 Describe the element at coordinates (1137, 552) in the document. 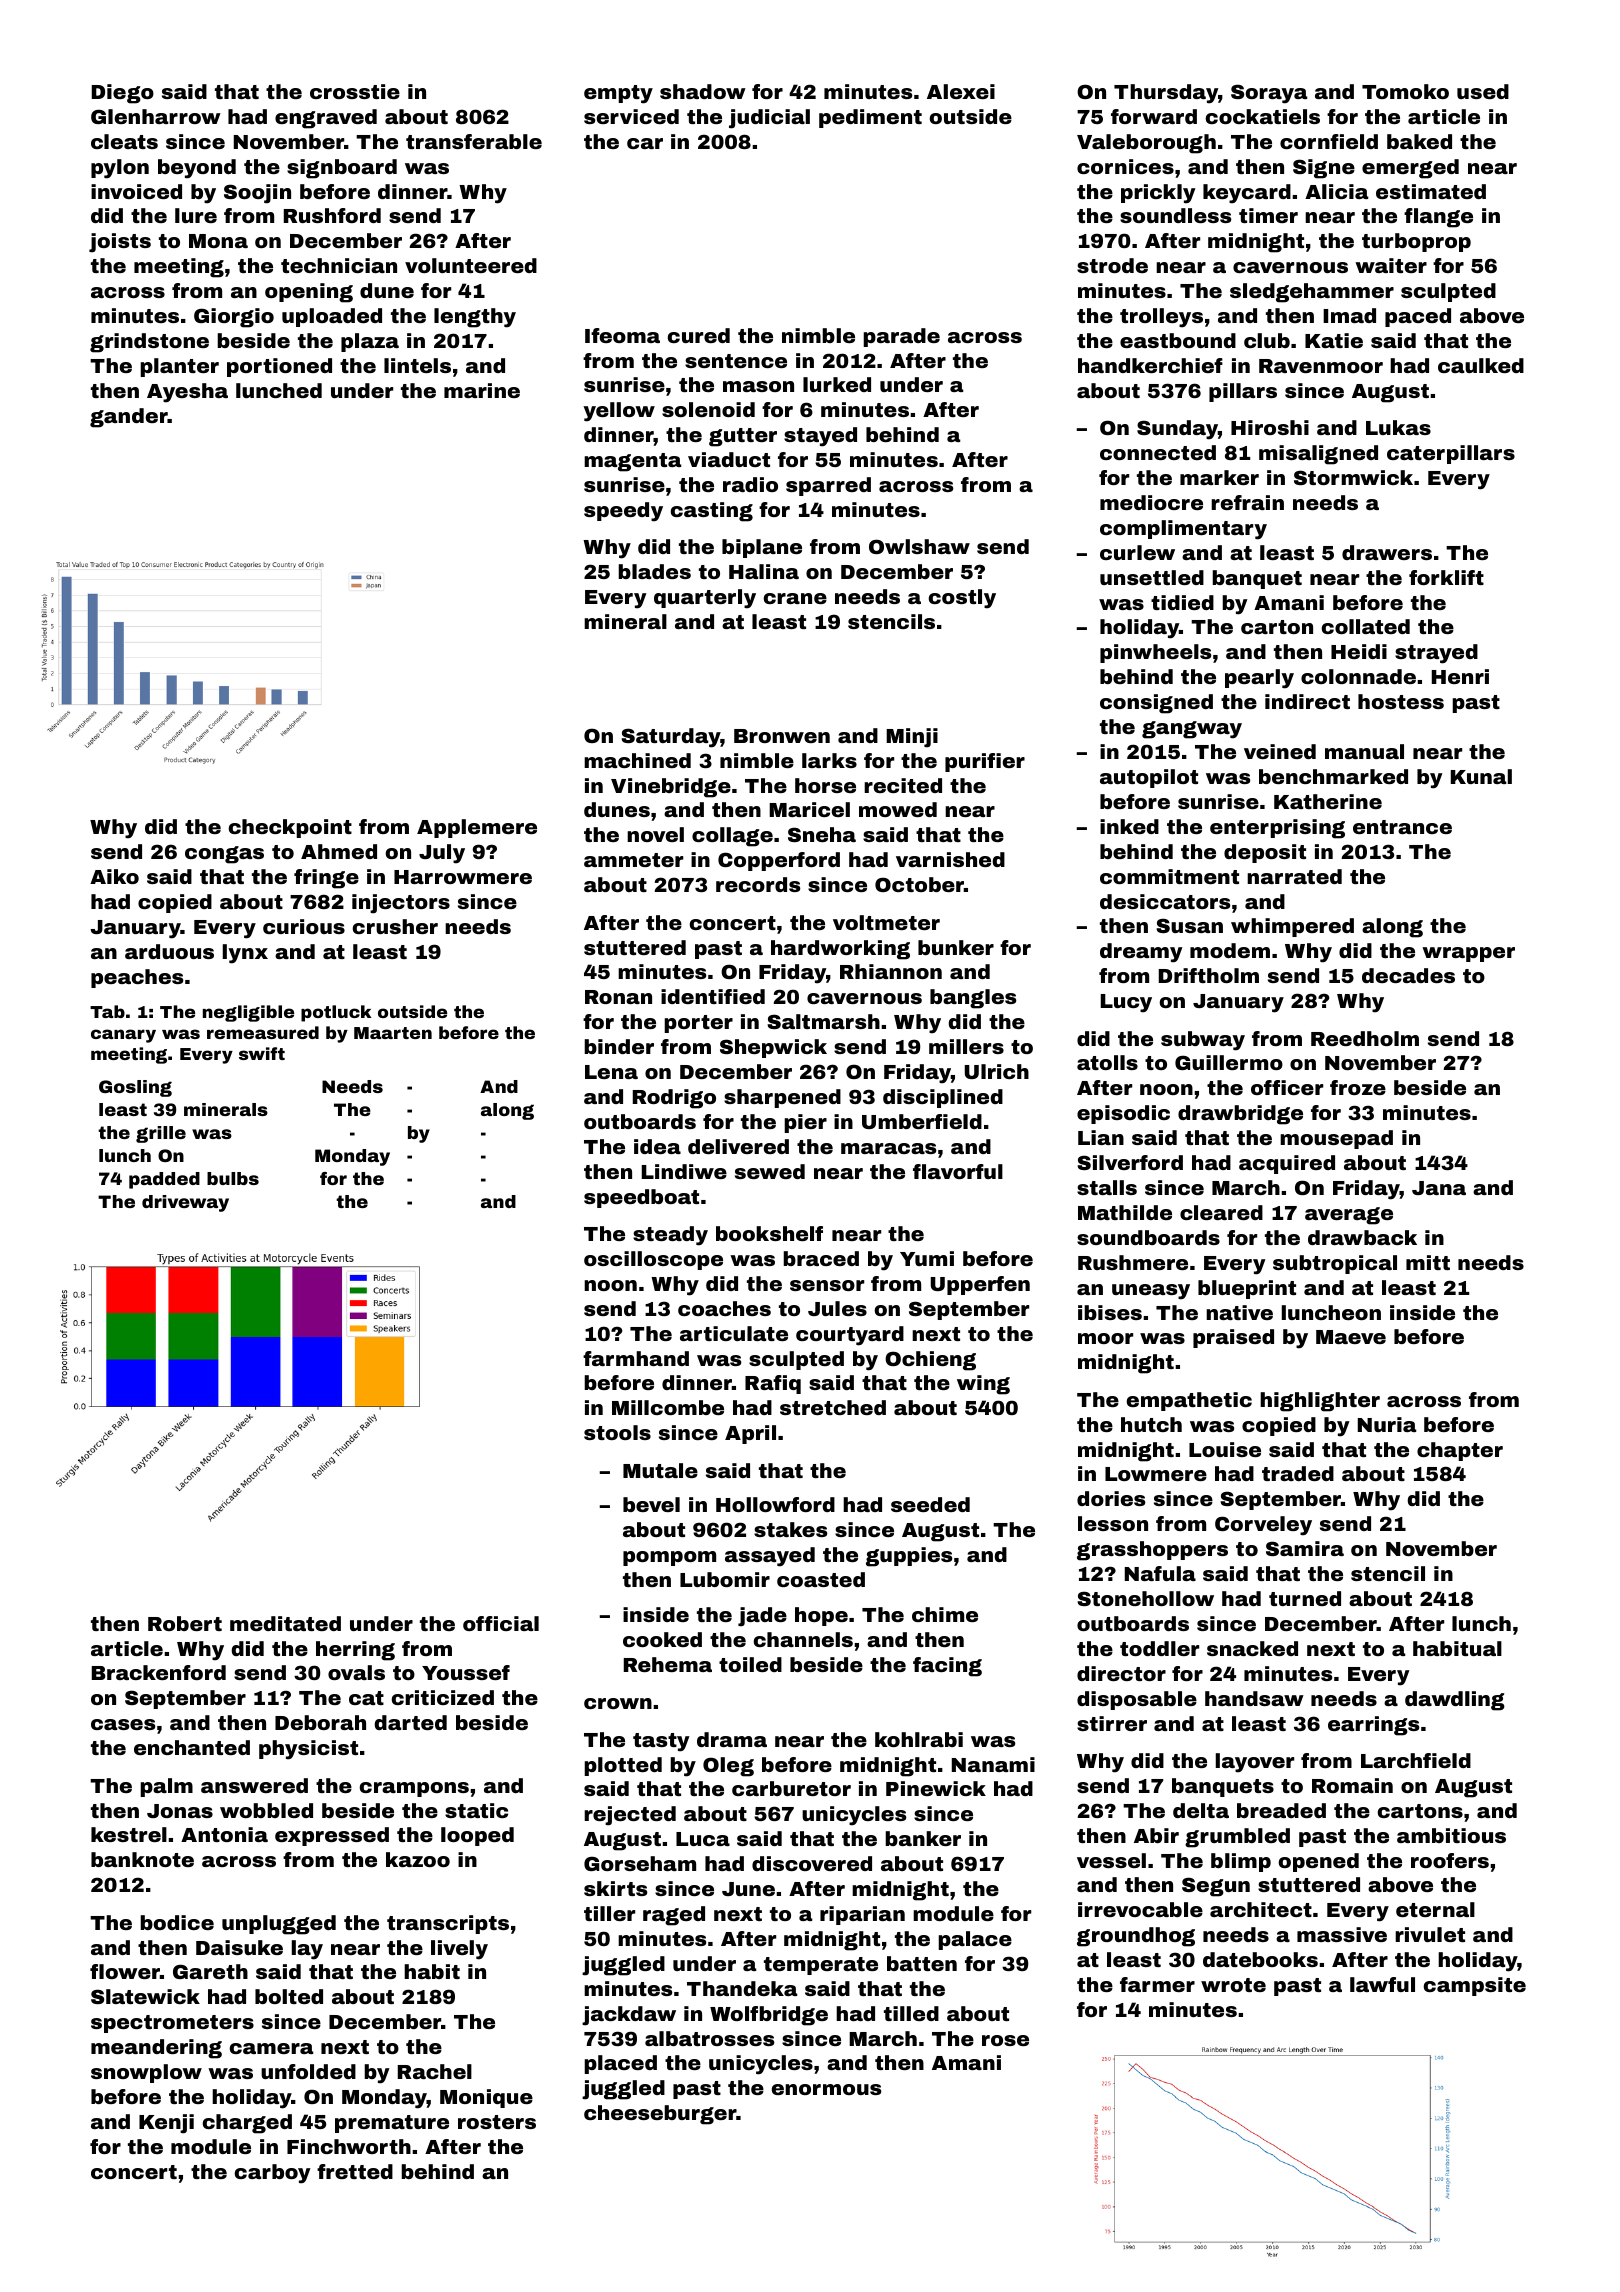

I see `curlew` at that location.
